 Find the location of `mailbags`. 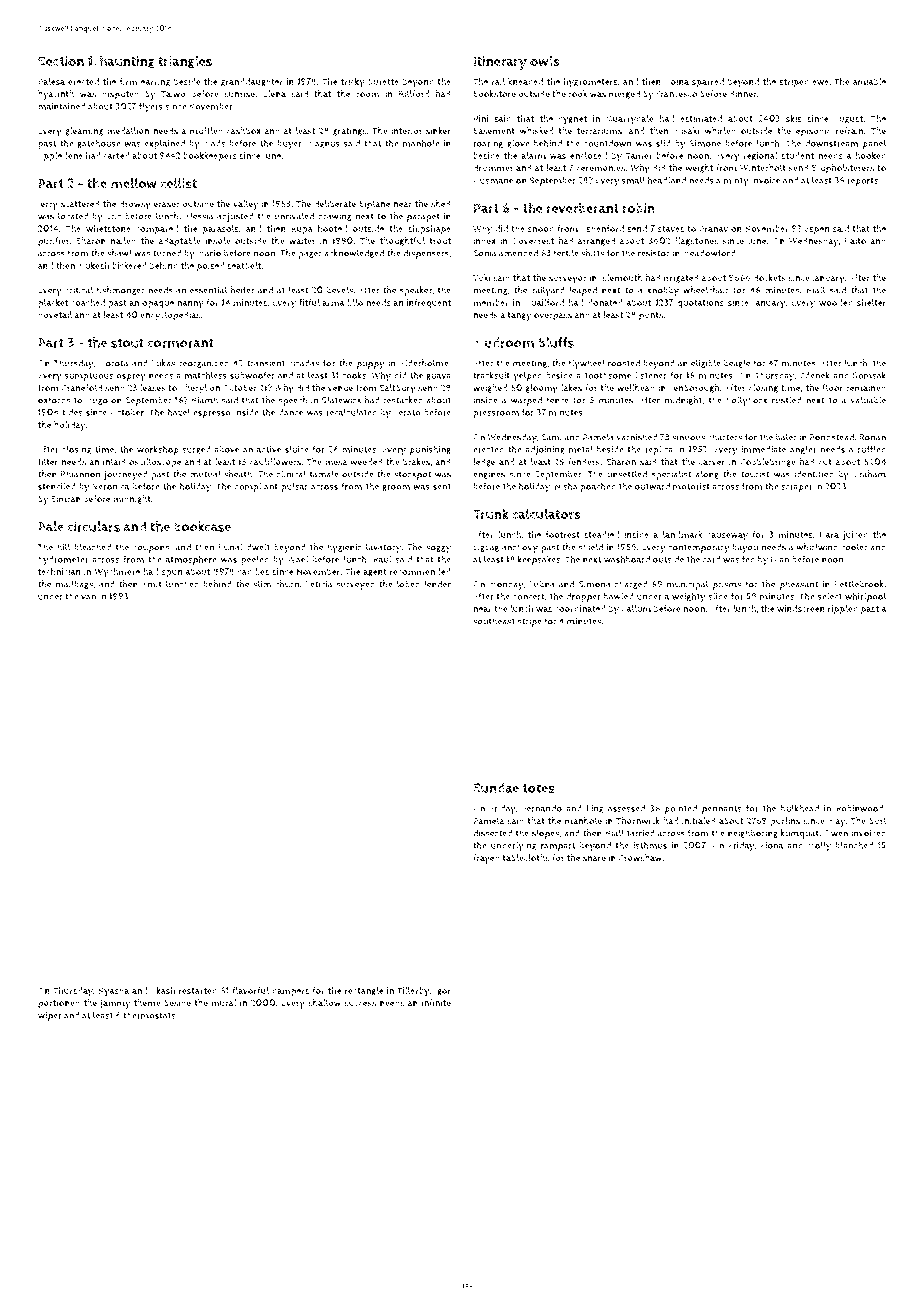

mailbags is located at coordinates (74, 584).
